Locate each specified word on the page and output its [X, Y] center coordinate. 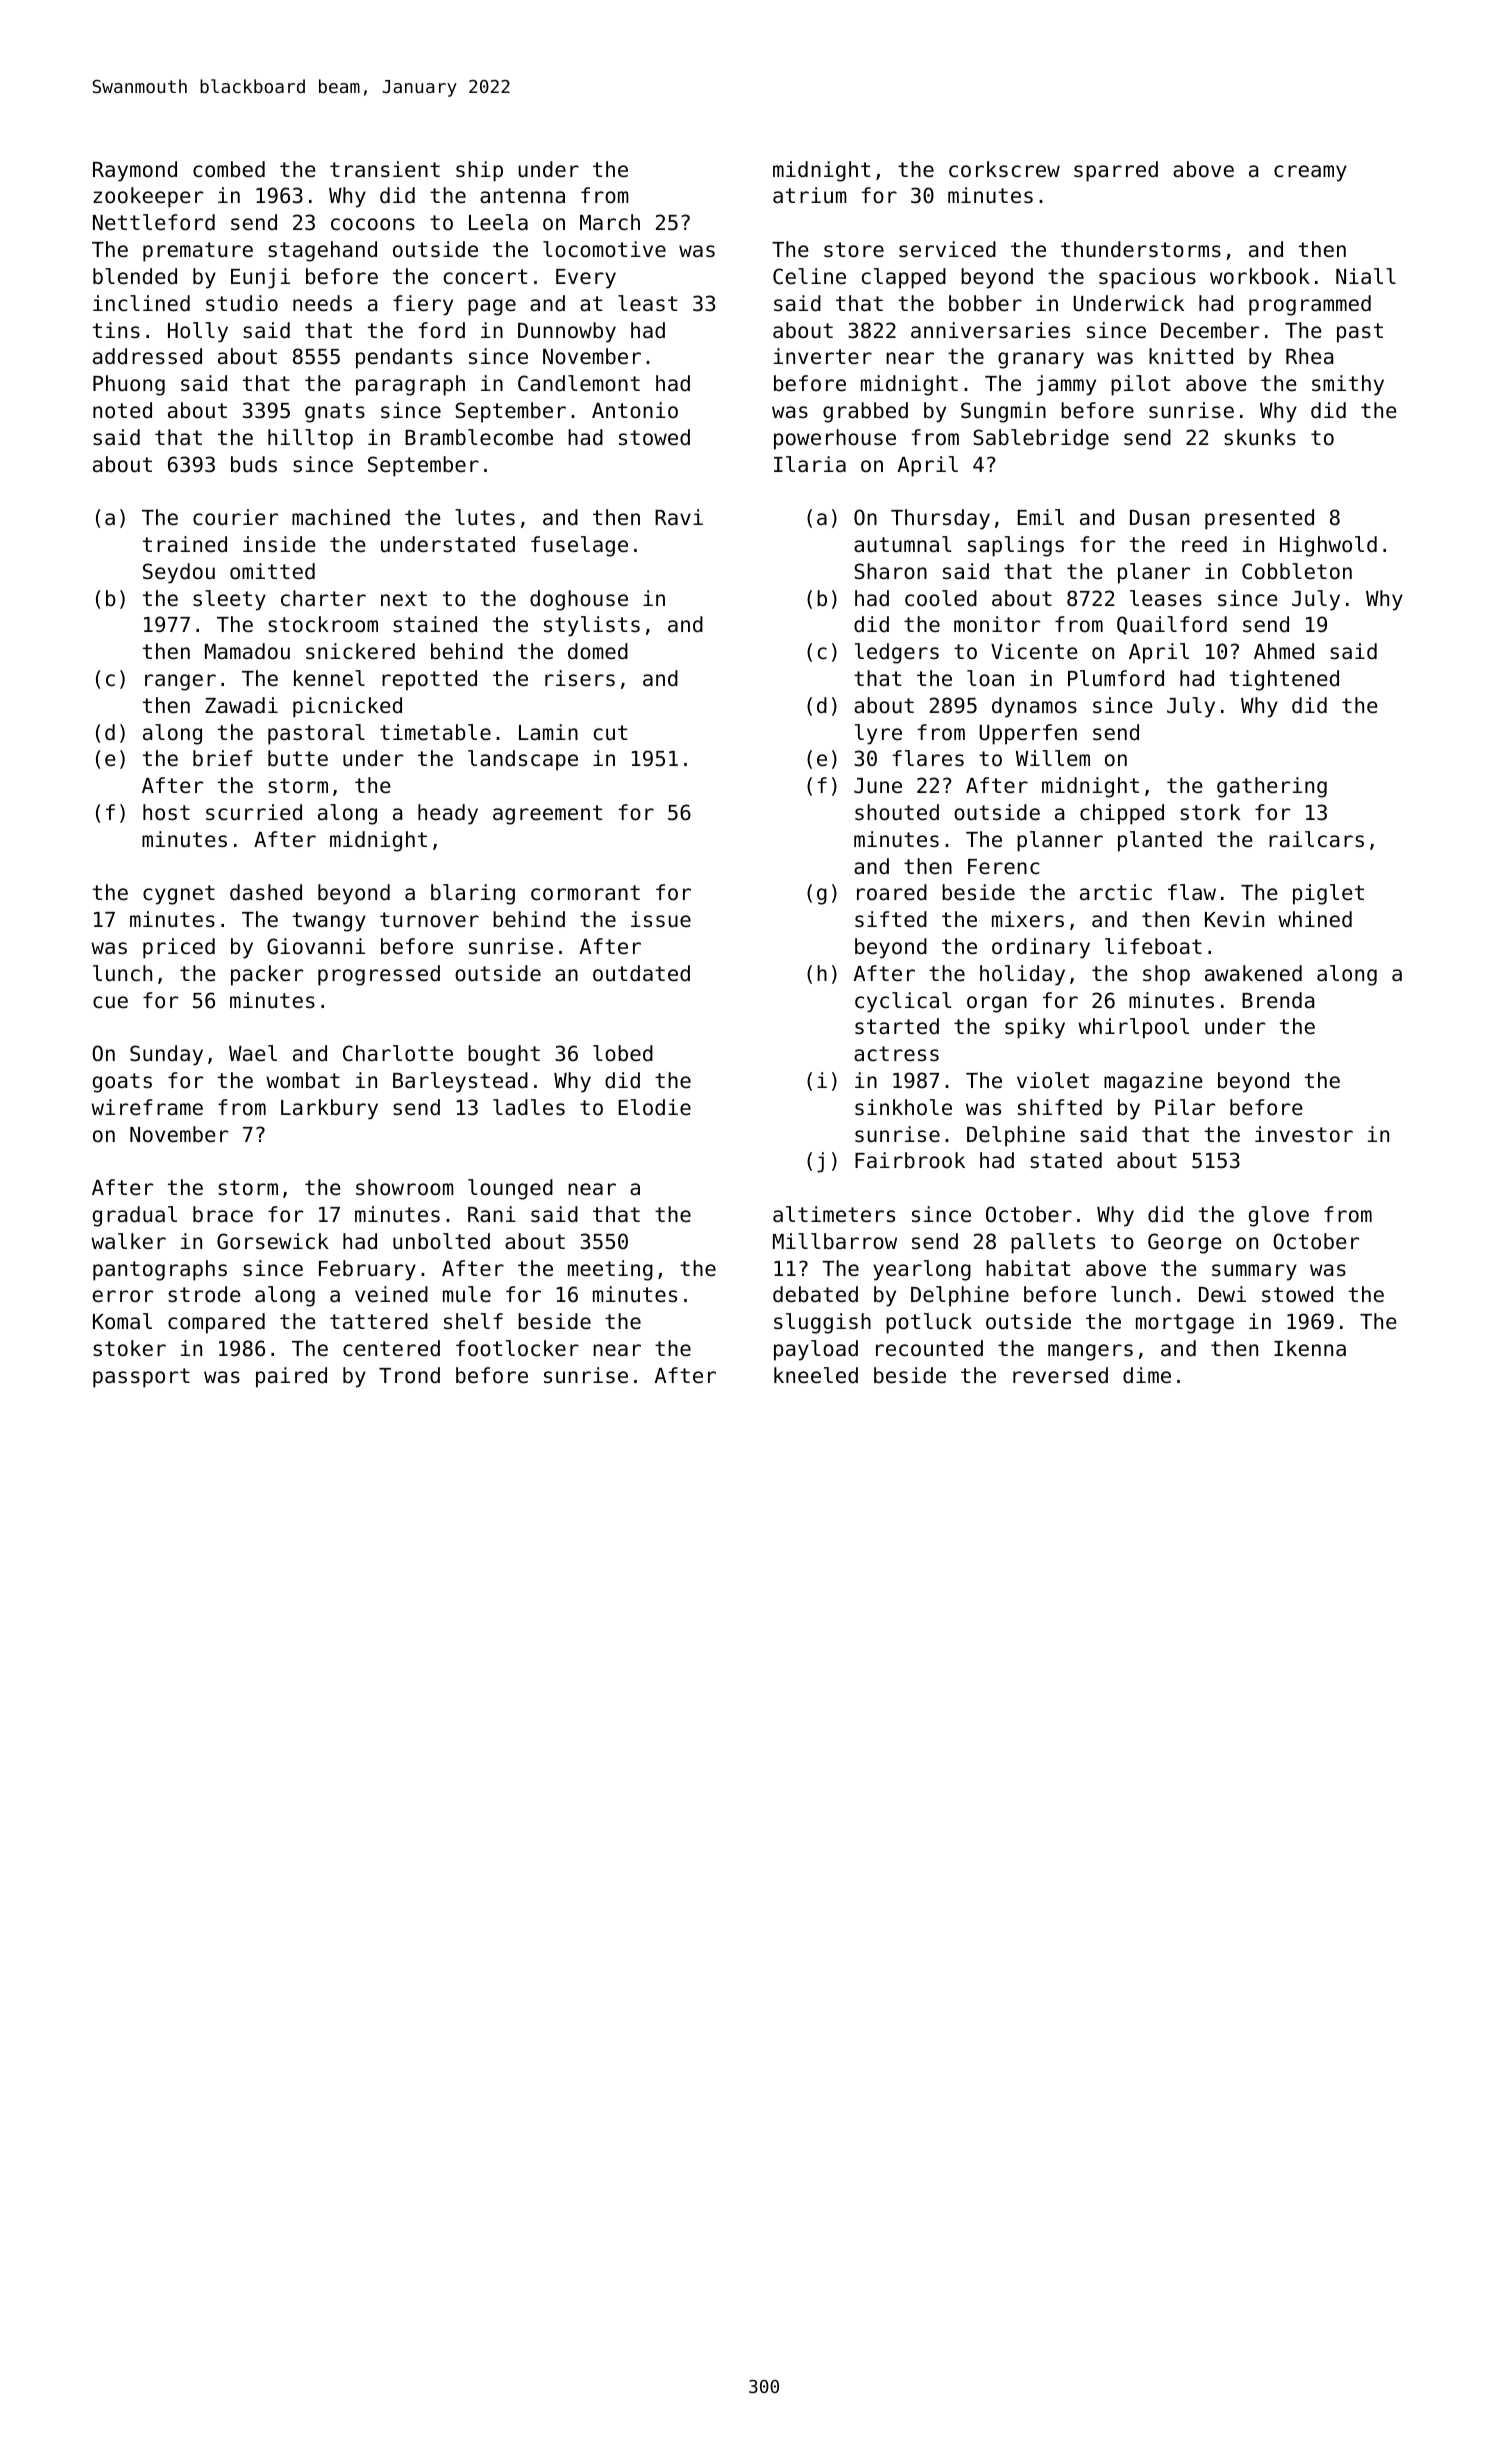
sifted [891, 919]
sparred [1116, 171]
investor [1304, 1134]
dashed [266, 892]
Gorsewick [273, 1241]
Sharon [890, 571]
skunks [1260, 437]
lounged [510, 1189]
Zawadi [241, 705]
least [647, 303]
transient [385, 169]
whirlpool [1133, 1028]
